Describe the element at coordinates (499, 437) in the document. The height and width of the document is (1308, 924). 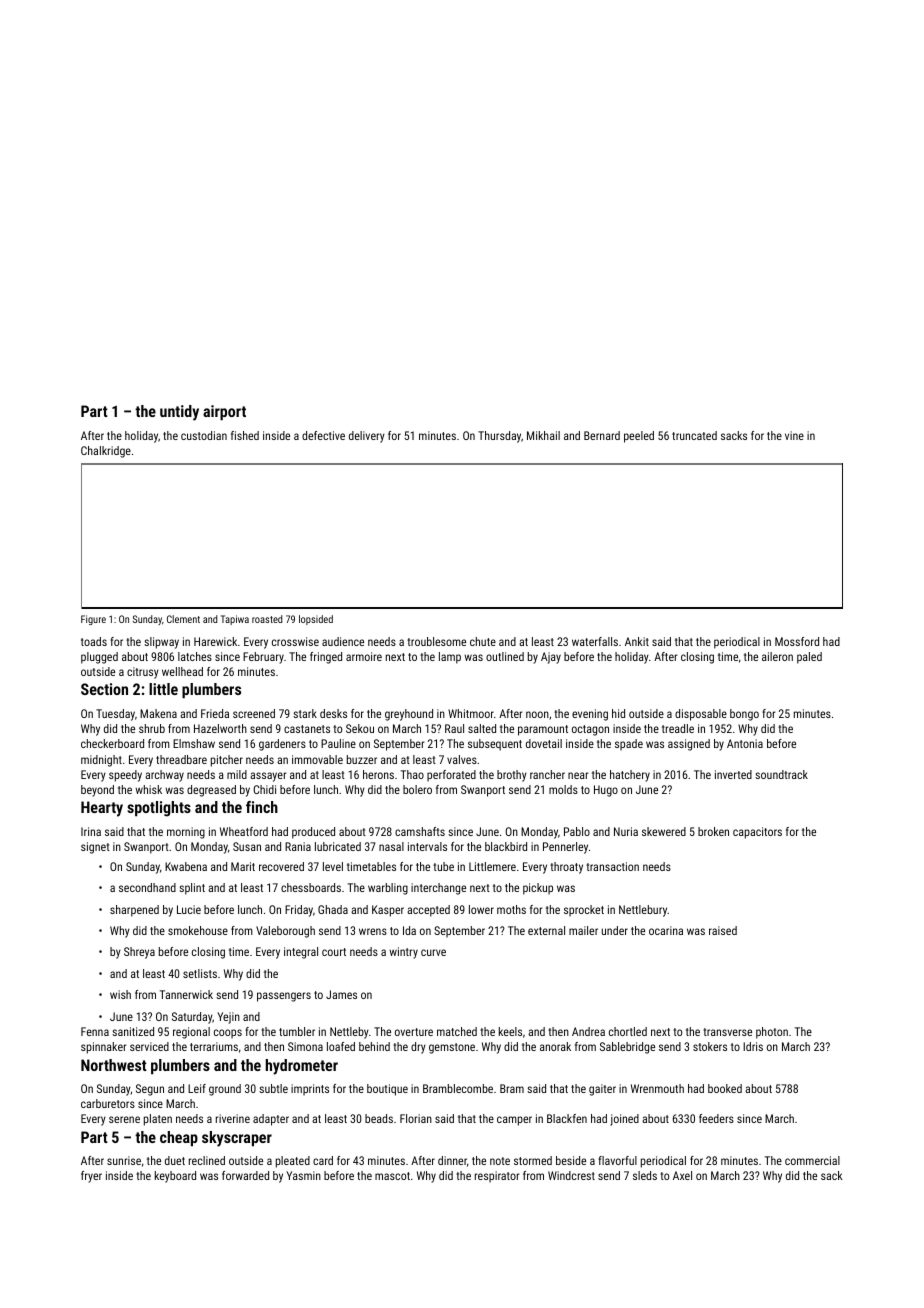
I see `Thursday` at that location.
